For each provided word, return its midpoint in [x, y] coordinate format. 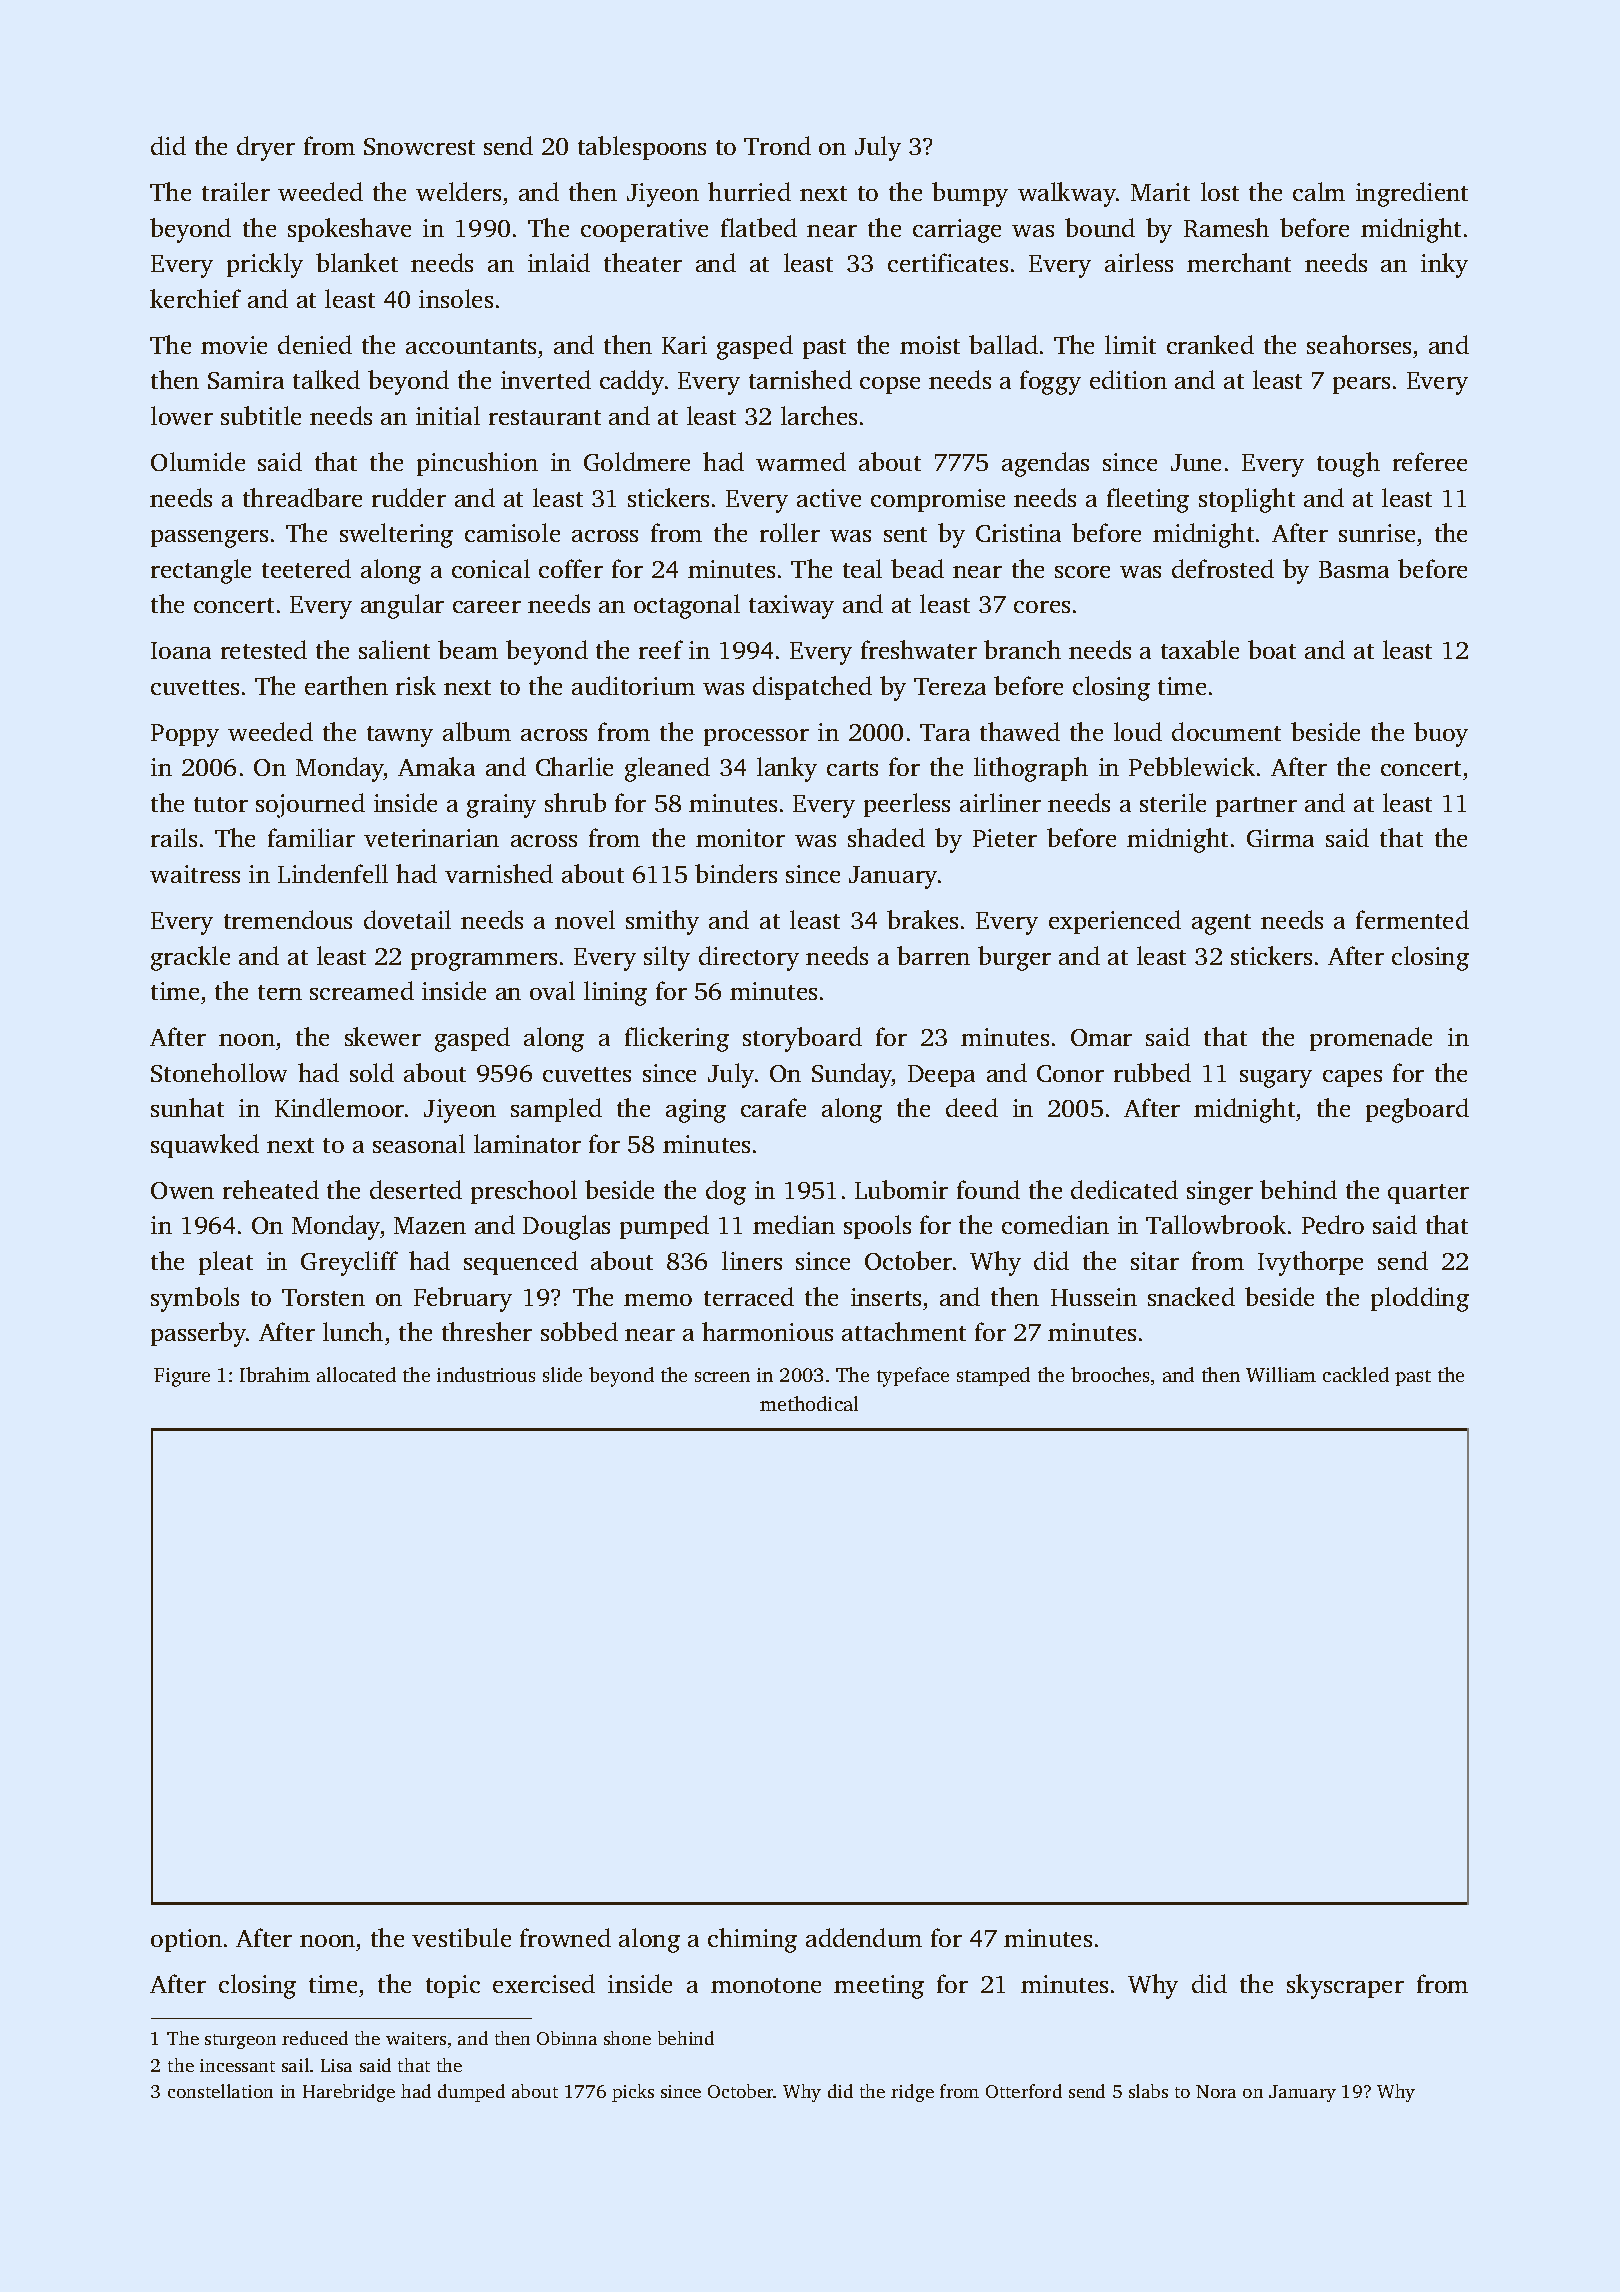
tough [1348, 464]
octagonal [687, 606]
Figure [182, 1377]
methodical [809, 1403]
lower [182, 415]
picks [633, 2093]
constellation [220, 2091]
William [1281, 1374]
